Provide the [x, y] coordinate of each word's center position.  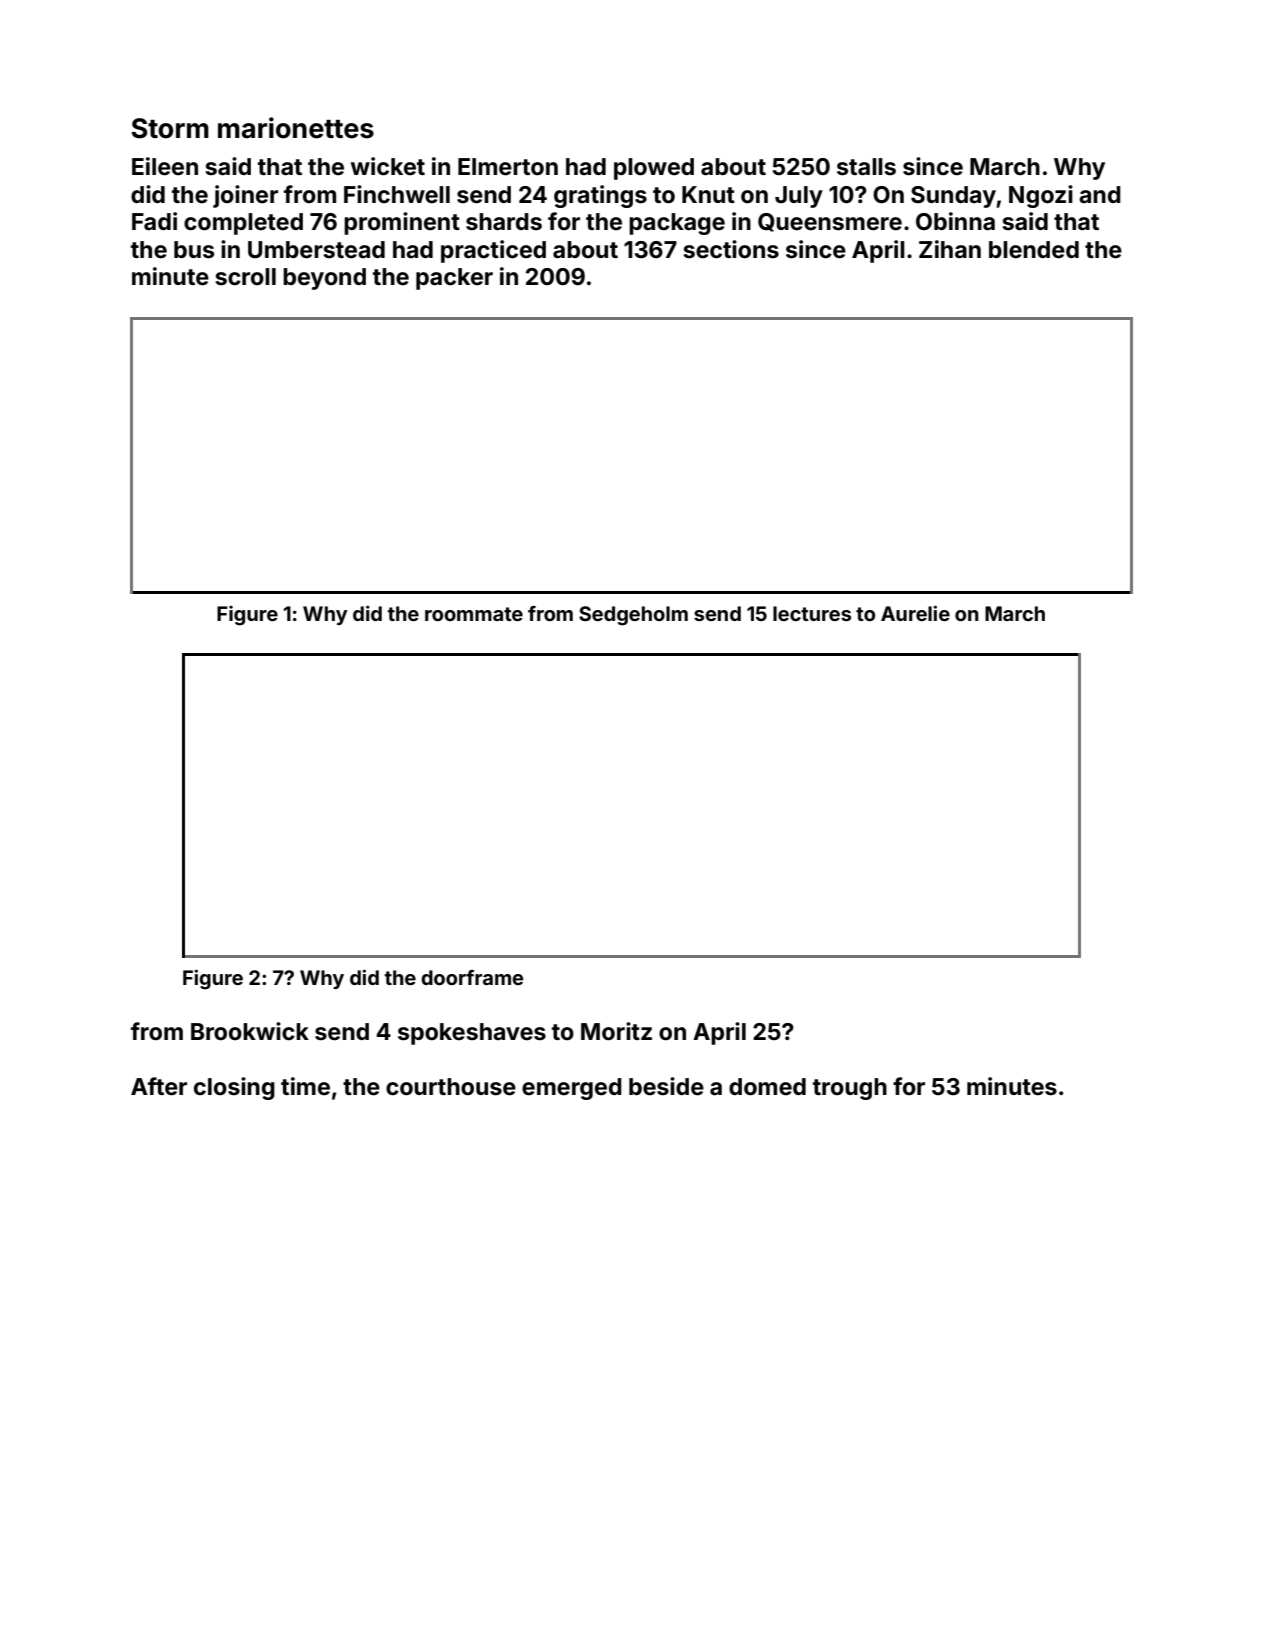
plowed [654, 169]
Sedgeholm [633, 616]
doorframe [472, 977]
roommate [474, 614]
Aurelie [915, 613]
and [1100, 194]
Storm [170, 128]
